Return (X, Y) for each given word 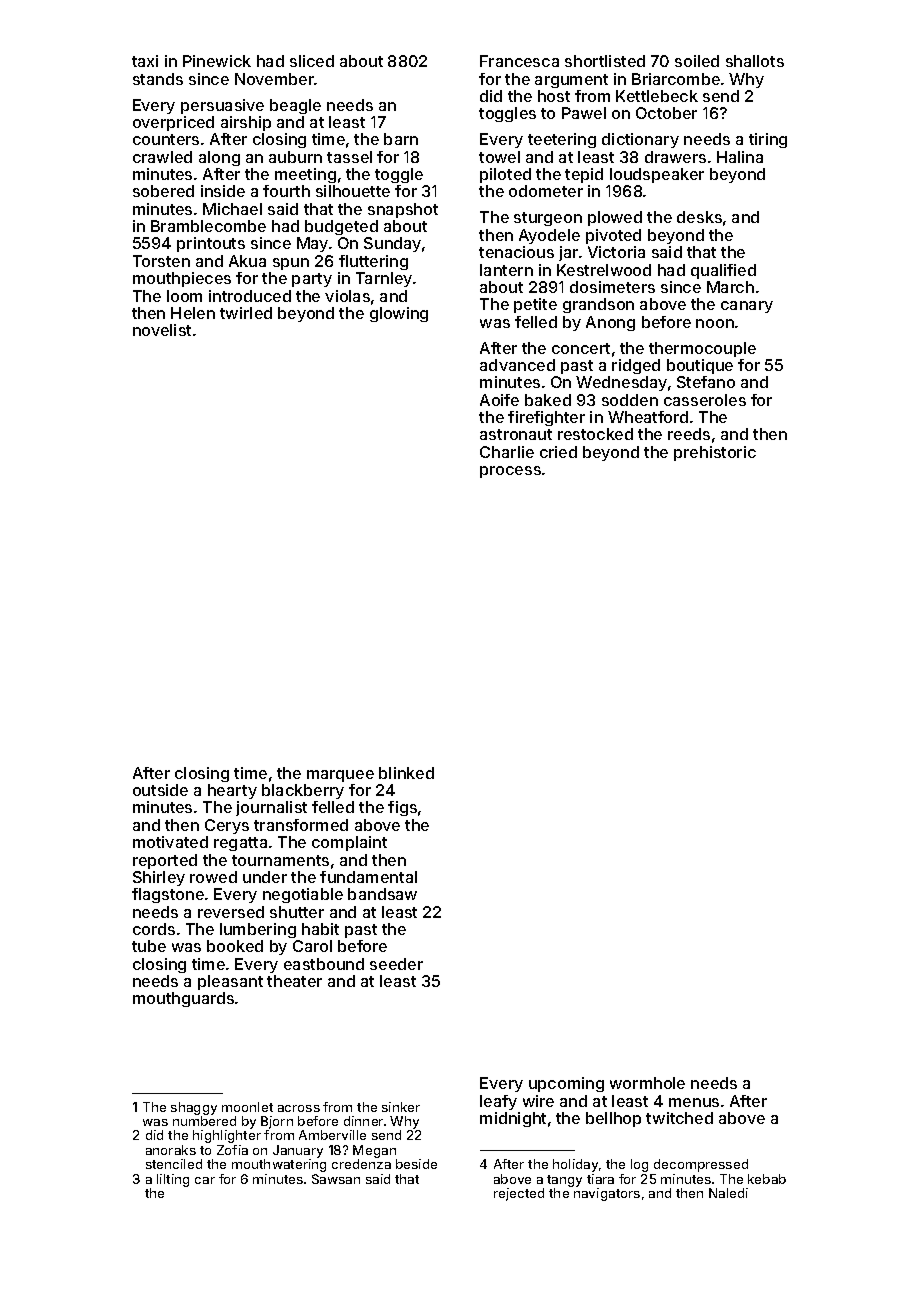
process (510, 472)
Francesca (519, 61)
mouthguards (183, 999)
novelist (162, 330)
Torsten (161, 261)
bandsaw (382, 894)
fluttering (373, 262)
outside (160, 790)
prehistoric (715, 453)
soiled (697, 61)
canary (747, 307)
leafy (498, 1102)
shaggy (194, 1108)
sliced (312, 61)
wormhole (647, 1083)
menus (694, 1102)
